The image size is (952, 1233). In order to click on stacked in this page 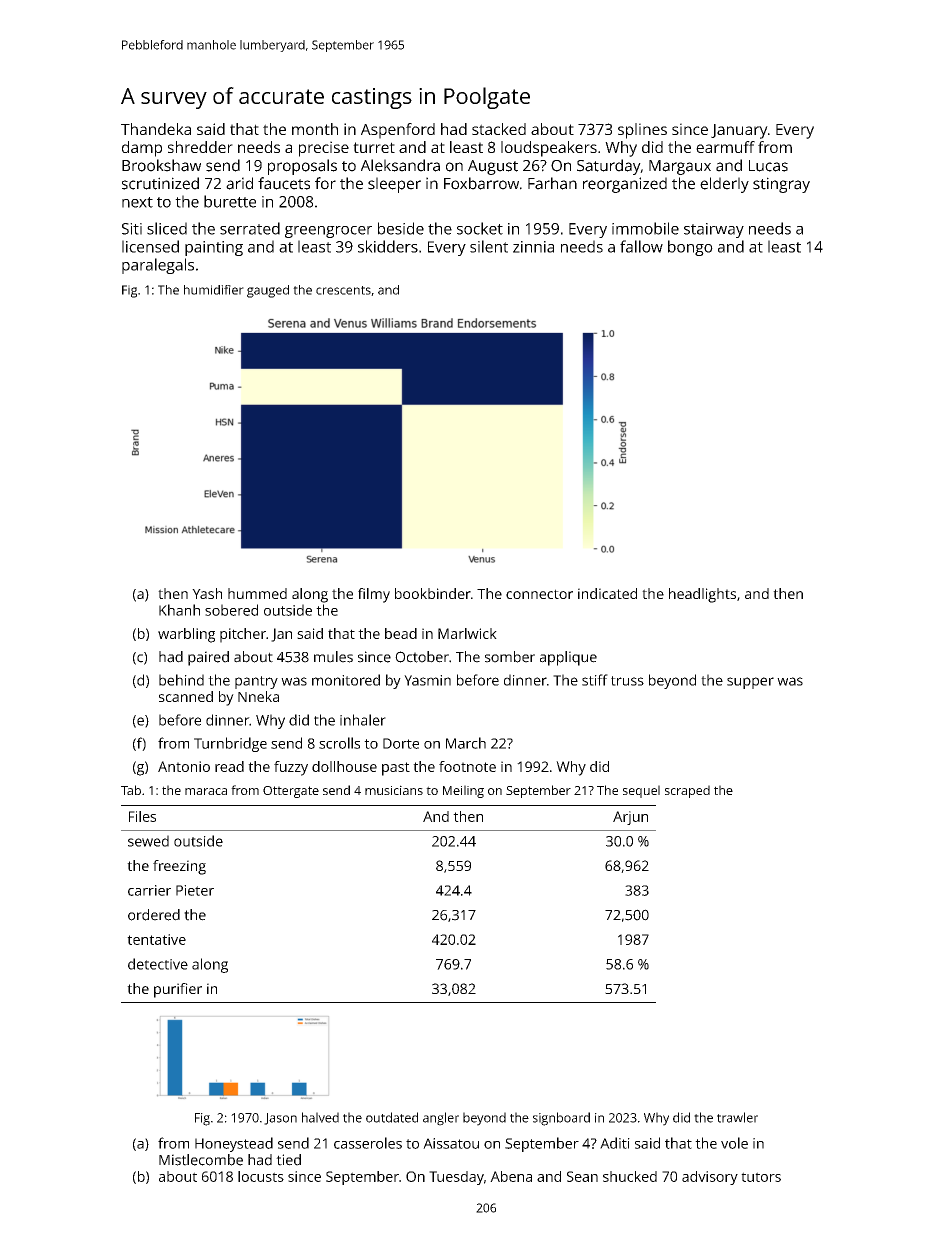, I will do `click(499, 129)`.
